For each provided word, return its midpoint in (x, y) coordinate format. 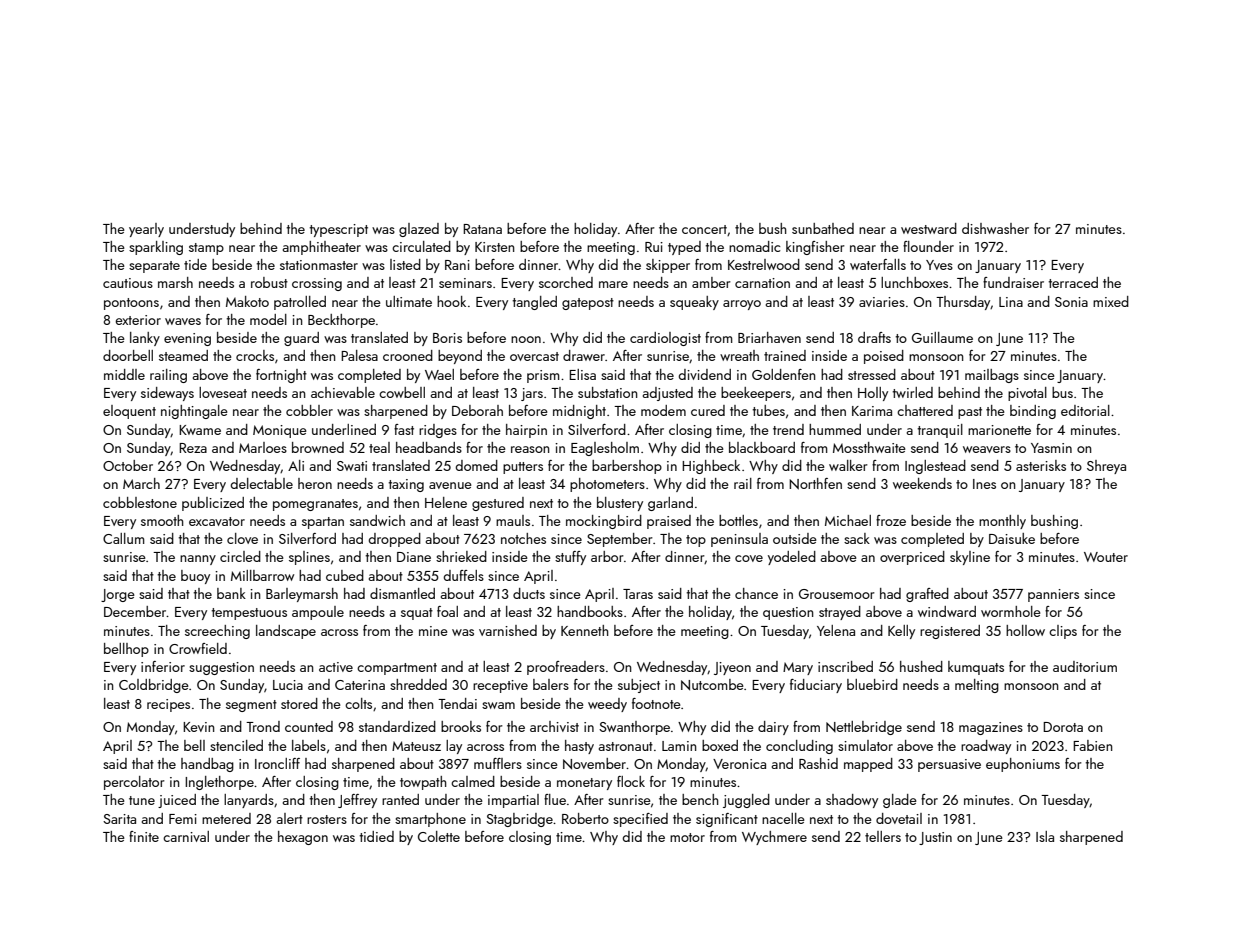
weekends (922, 483)
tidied (377, 836)
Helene (446, 502)
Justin (935, 838)
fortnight (281, 376)
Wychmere (774, 838)
